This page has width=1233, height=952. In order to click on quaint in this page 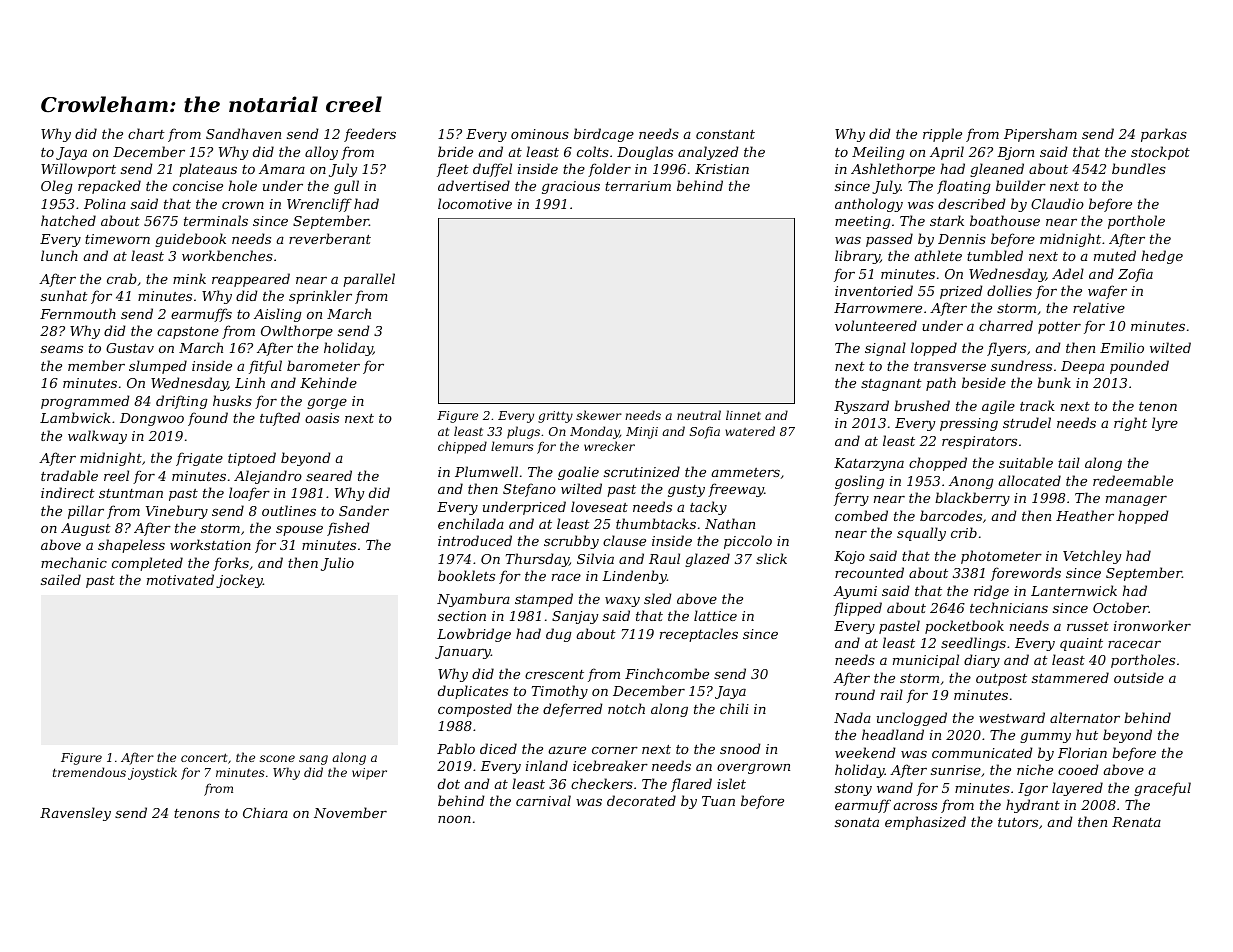, I will do `click(1081, 644)`.
